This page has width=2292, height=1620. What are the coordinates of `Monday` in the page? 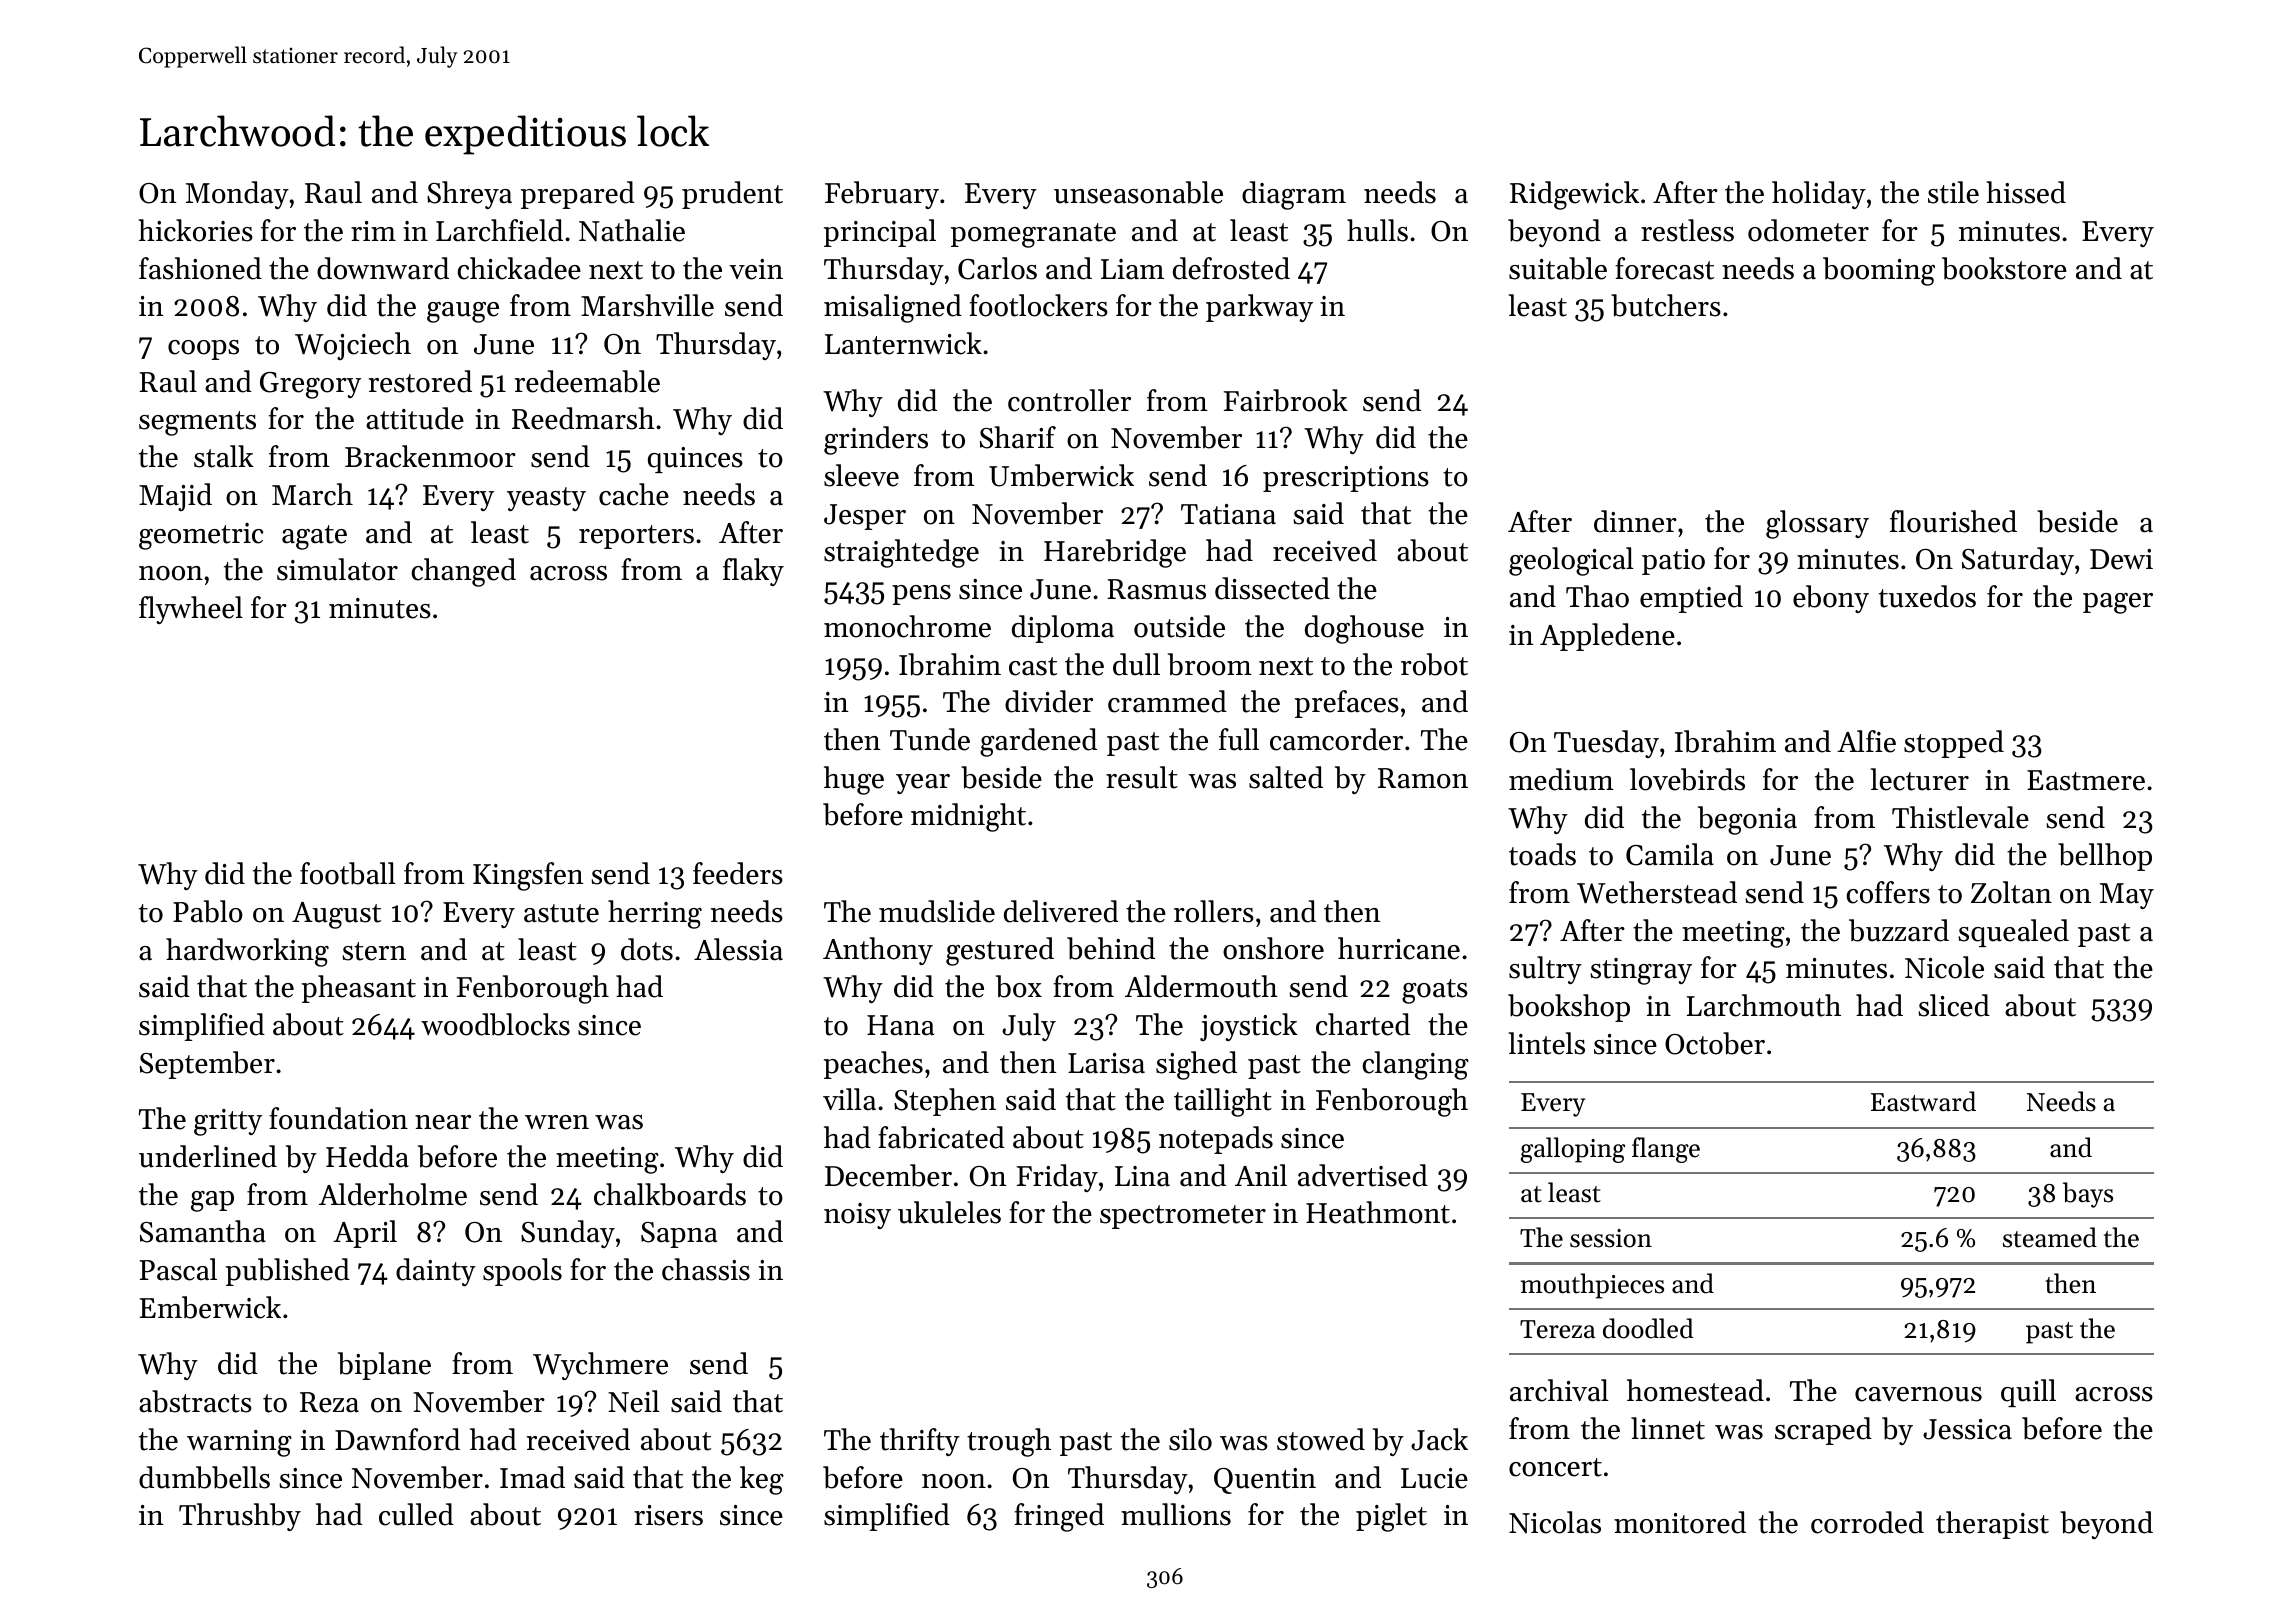 It's located at (237, 195).
